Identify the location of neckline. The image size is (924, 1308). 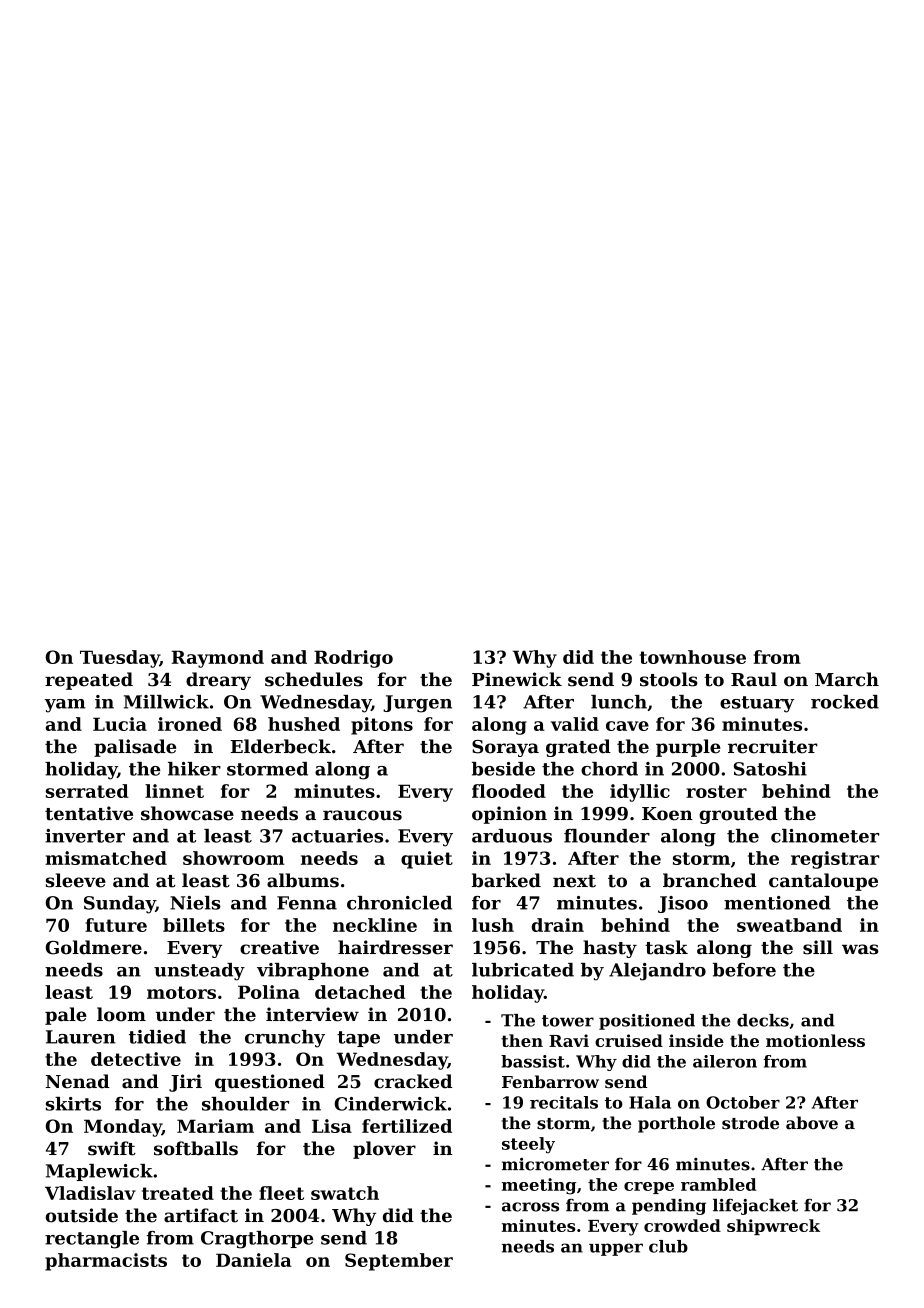
(375, 925).
